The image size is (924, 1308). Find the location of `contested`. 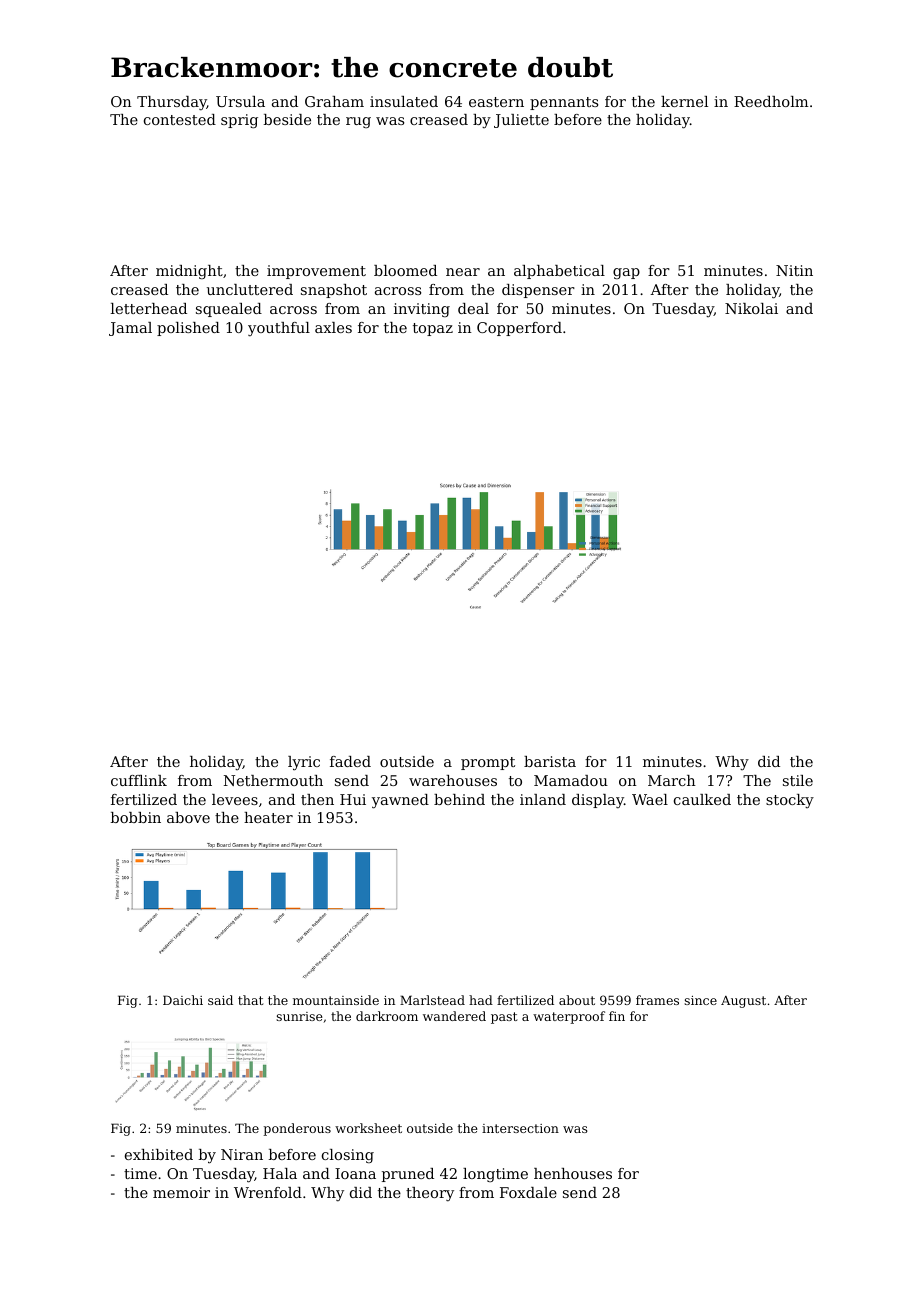

contested is located at coordinates (180, 119).
